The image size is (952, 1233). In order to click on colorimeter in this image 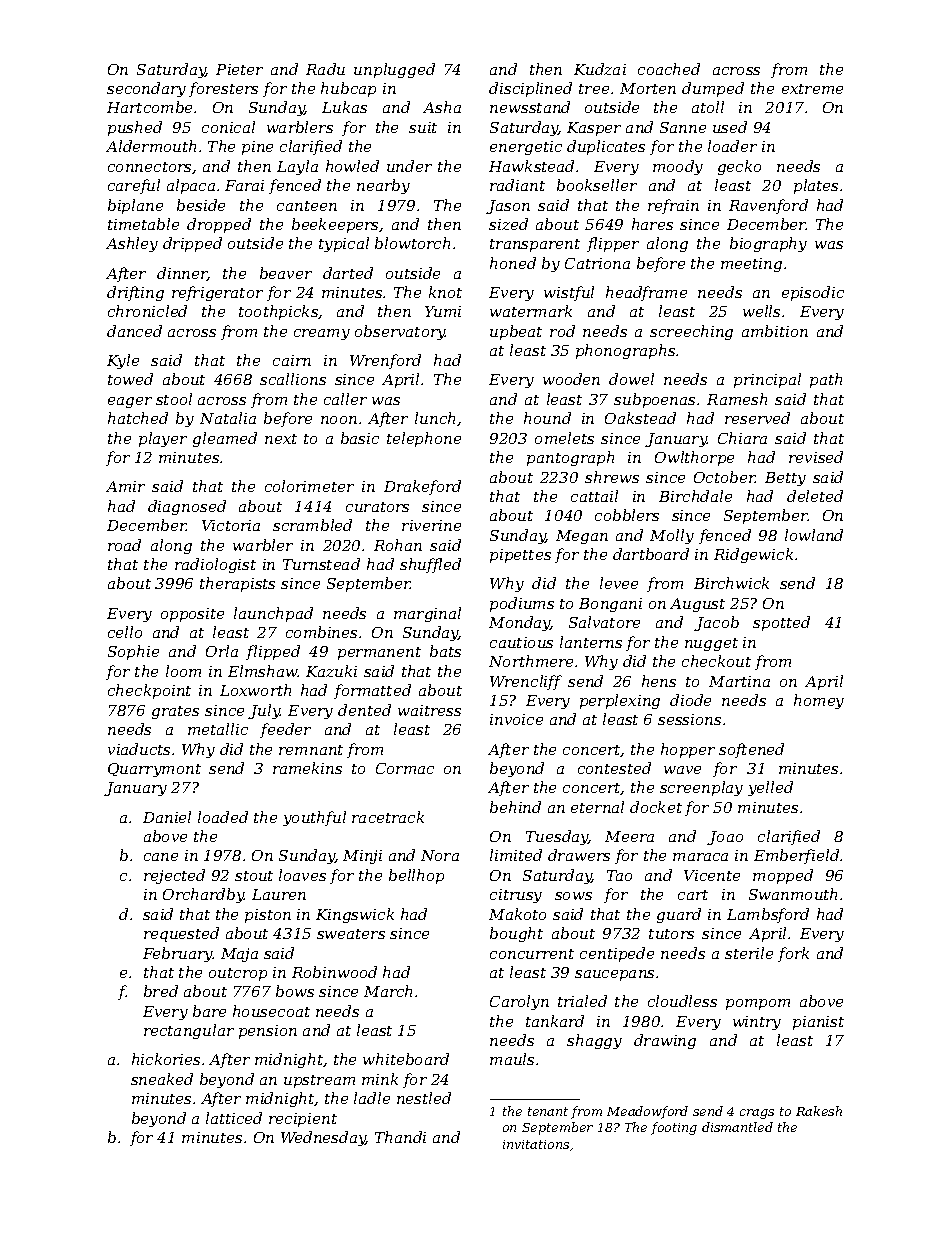, I will do `click(309, 486)`.
